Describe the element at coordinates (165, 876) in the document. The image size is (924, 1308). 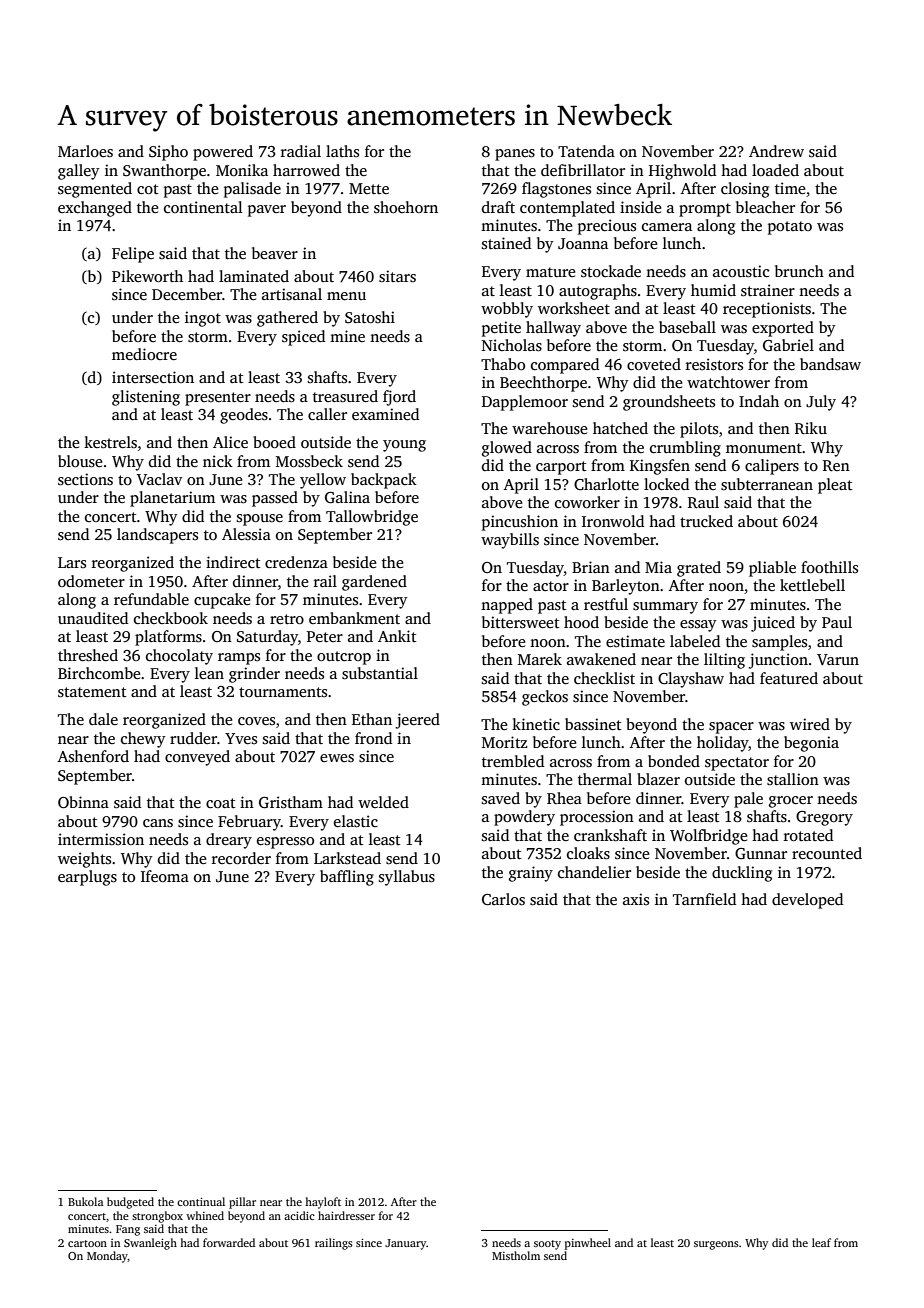
I see `Ifeoma` at that location.
